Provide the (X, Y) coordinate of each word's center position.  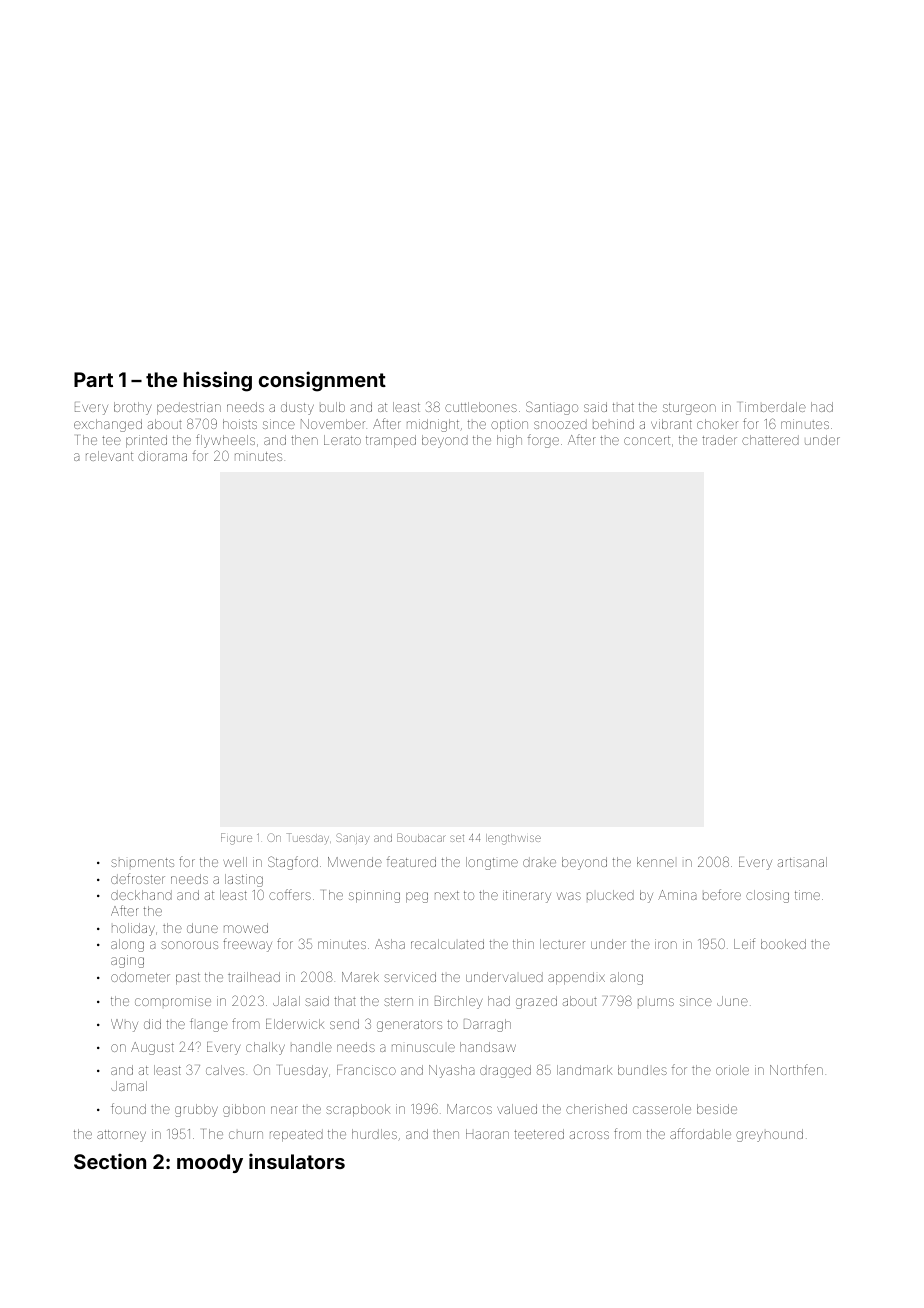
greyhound (769, 1135)
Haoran (487, 1134)
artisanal (802, 862)
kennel (655, 862)
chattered (770, 440)
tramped (391, 441)
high (509, 441)
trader (719, 440)
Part (93, 379)
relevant (109, 456)
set (457, 838)
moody (210, 1163)
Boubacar (421, 837)
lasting (244, 880)
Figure (236, 839)
